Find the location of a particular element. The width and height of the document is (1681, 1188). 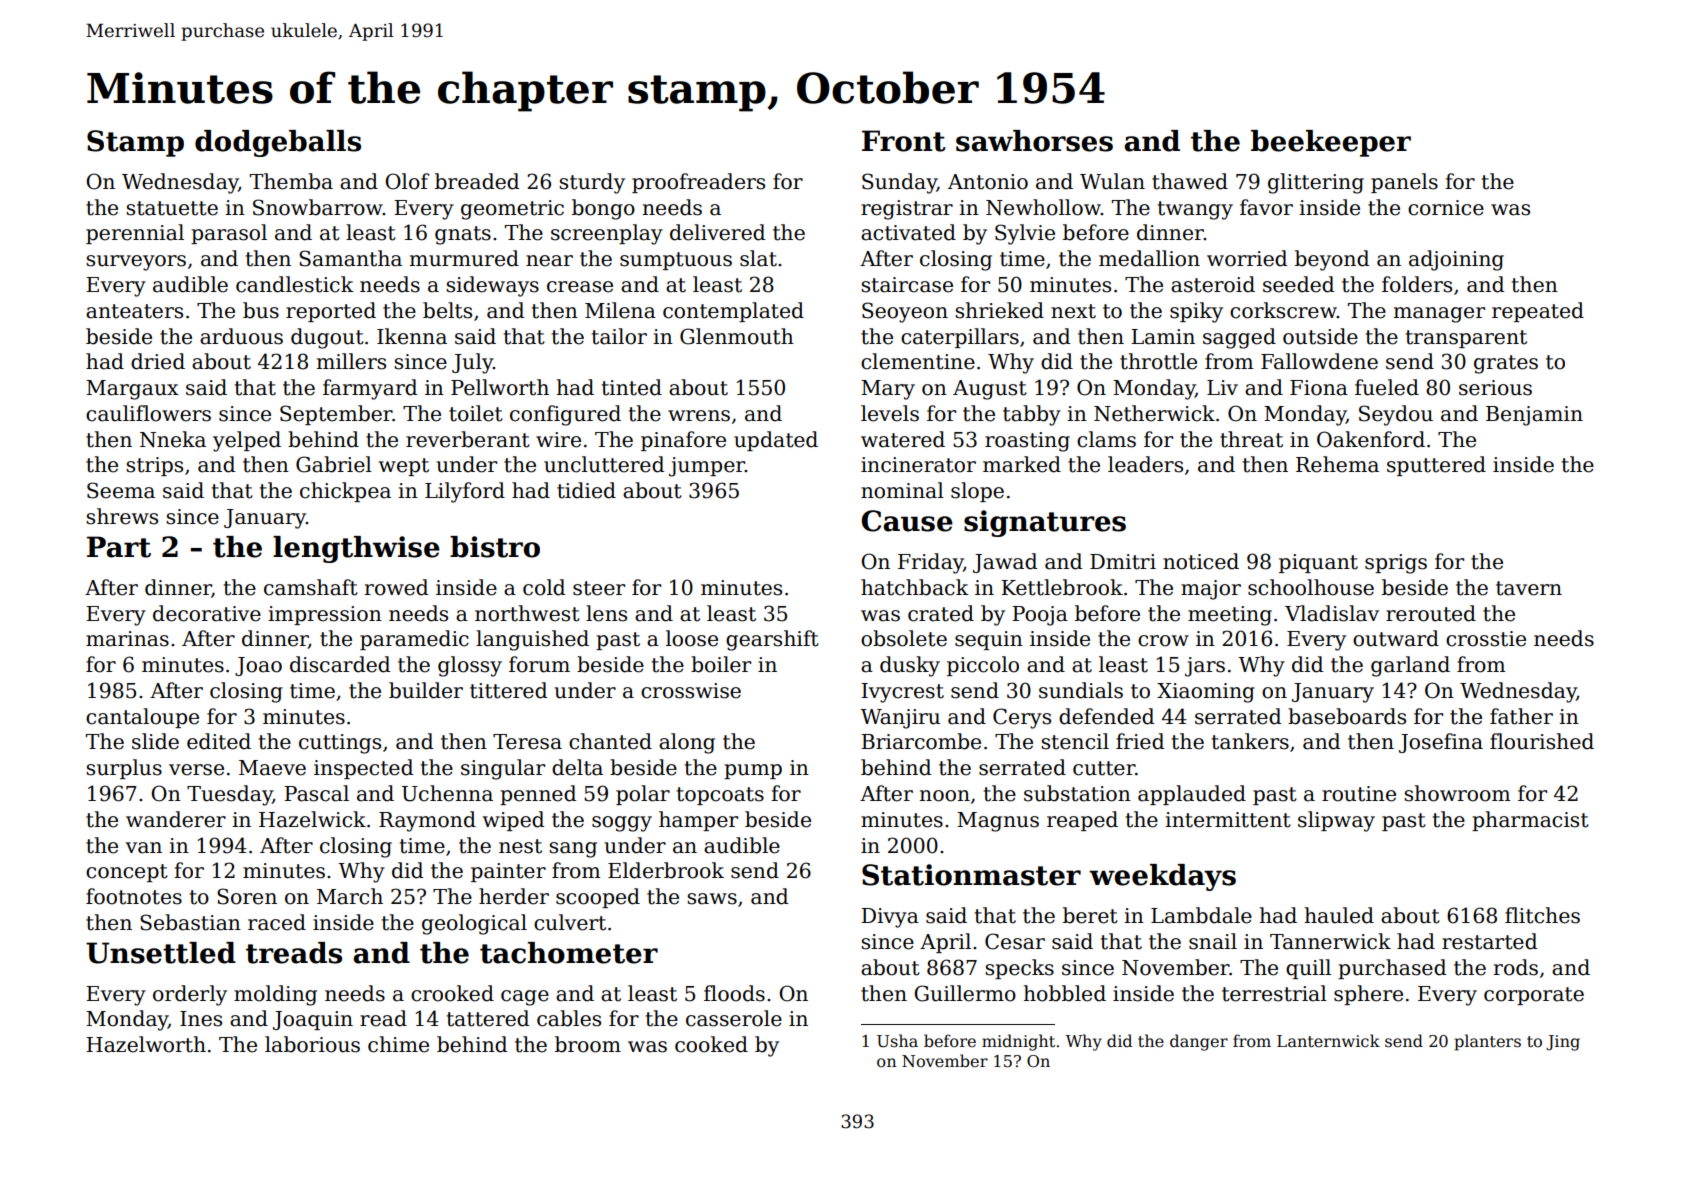

laborious is located at coordinates (312, 1044).
